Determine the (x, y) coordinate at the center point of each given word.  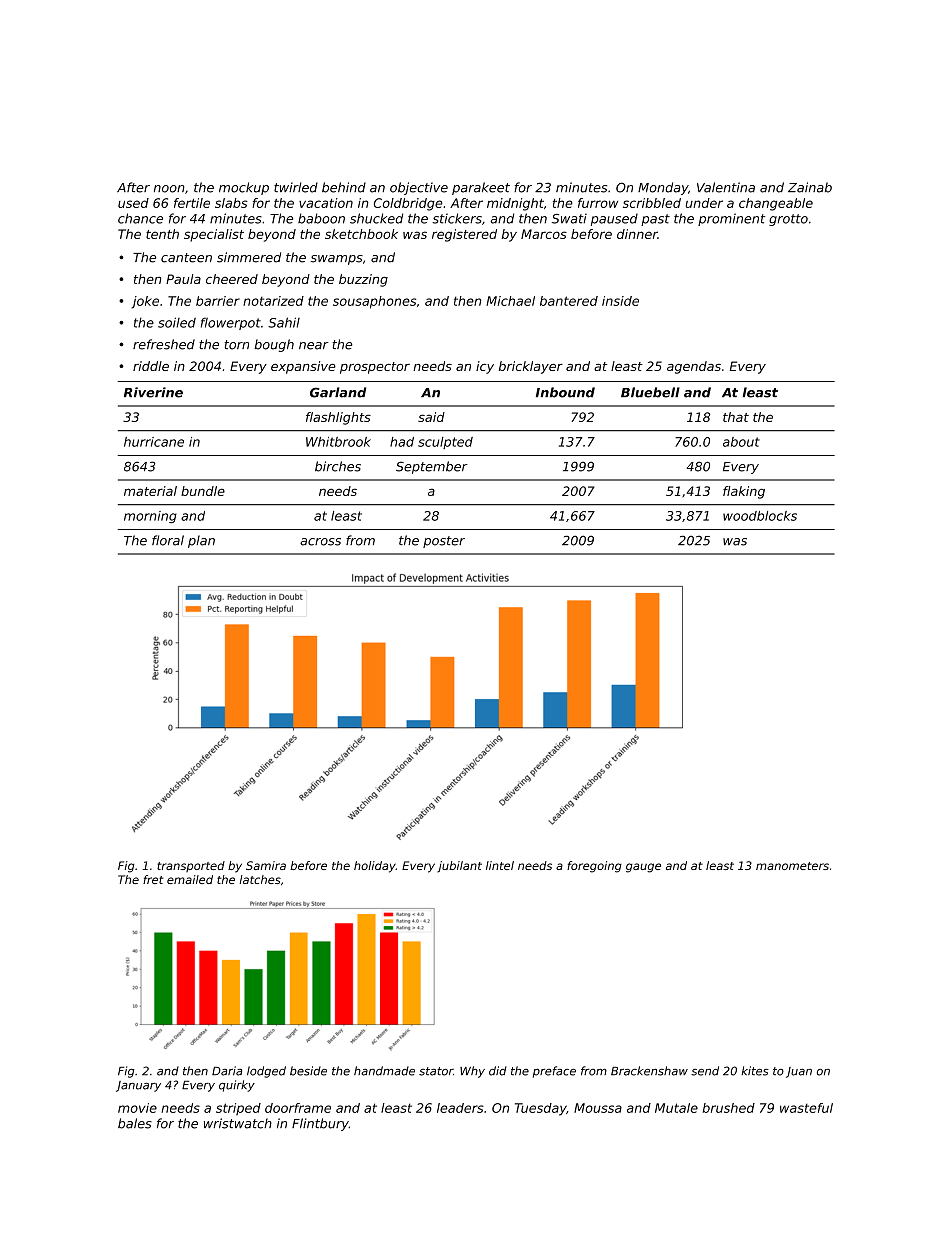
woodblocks (760, 516)
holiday (375, 867)
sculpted (445, 443)
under (704, 203)
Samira (266, 865)
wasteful (806, 1108)
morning (150, 517)
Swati (569, 218)
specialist (214, 235)
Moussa (598, 1108)
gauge (643, 868)
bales (135, 1123)
